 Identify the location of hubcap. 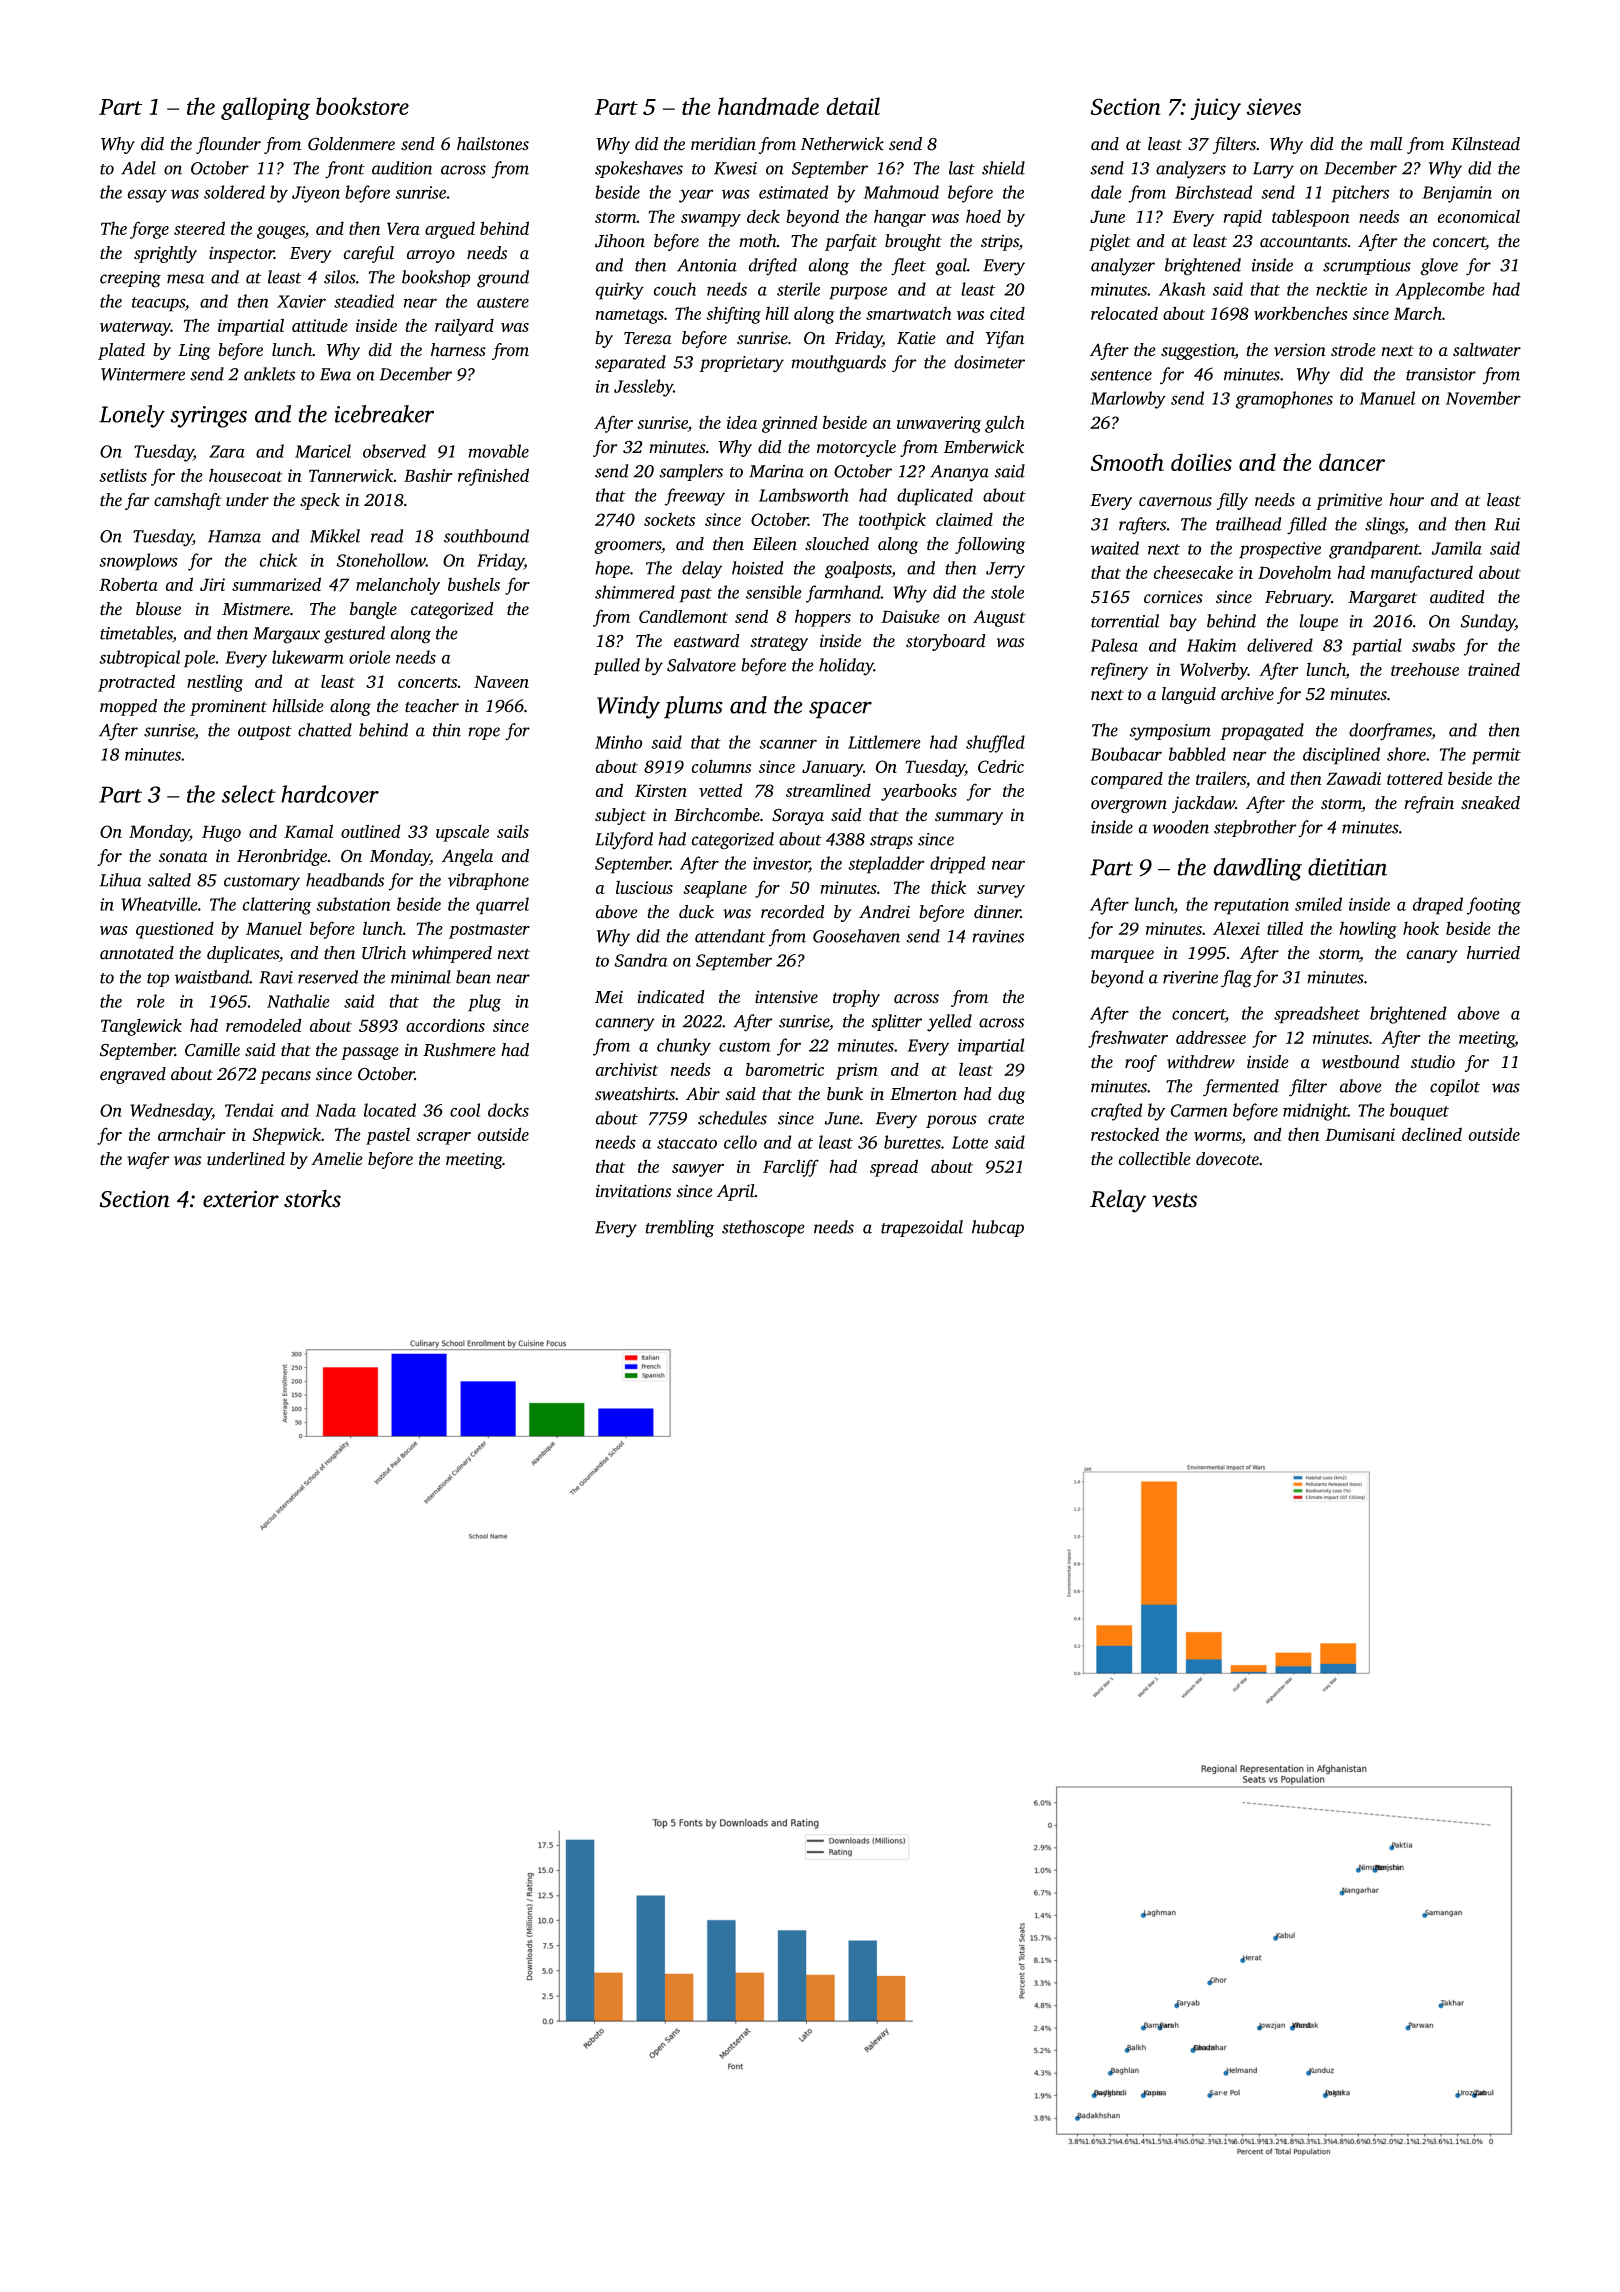
(998, 1228).
